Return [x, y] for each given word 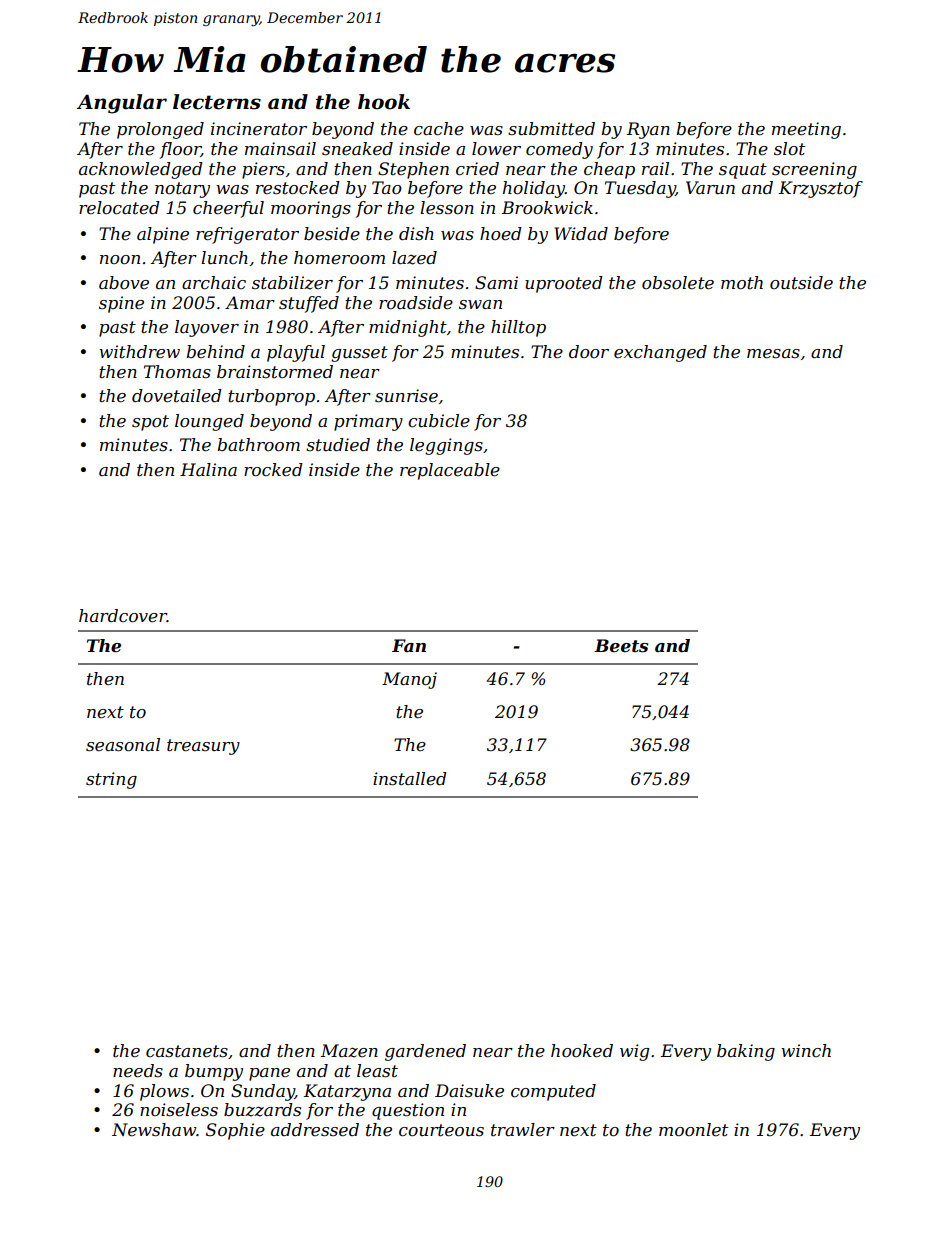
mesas [773, 354]
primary [368, 422]
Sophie [235, 1131]
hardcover [123, 616]
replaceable [450, 471]
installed [410, 779]
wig [634, 1052]
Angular [122, 104]
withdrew [139, 351]
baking [746, 1052]
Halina [208, 469]
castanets [187, 1051]
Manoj [409, 680]
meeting [806, 130]
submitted [551, 129]
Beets [621, 646]
